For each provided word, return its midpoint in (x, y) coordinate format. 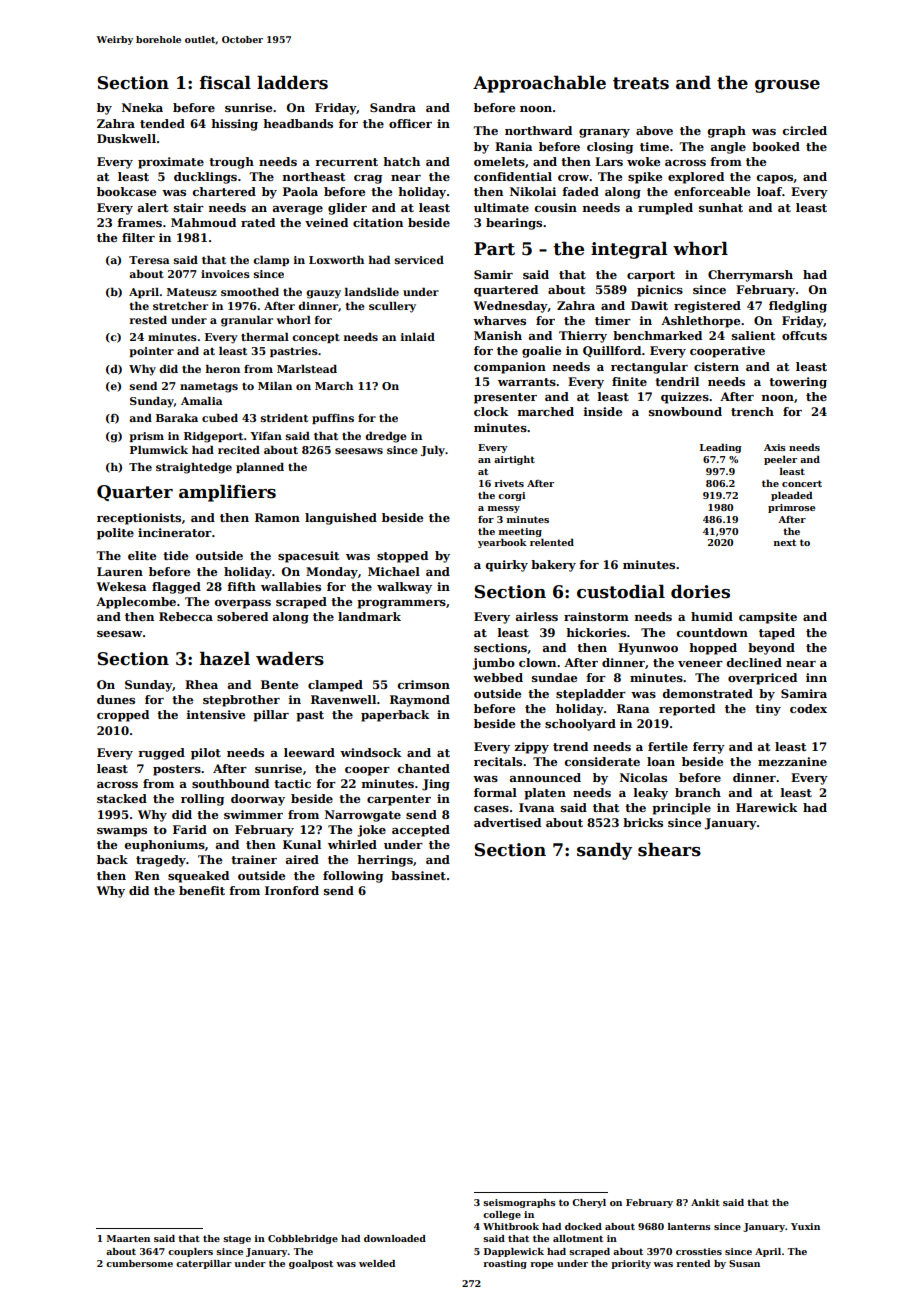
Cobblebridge (303, 1239)
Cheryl (589, 1203)
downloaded (395, 1238)
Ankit (705, 1202)
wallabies (291, 586)
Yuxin (805, 1226)
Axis (775, 447)
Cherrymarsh (750, 276)
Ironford (292, 890)
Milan (275, 386)
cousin (556, 207)
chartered (224, 191)
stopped (402, 557)
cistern (716, 366)
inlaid (418, 337)
